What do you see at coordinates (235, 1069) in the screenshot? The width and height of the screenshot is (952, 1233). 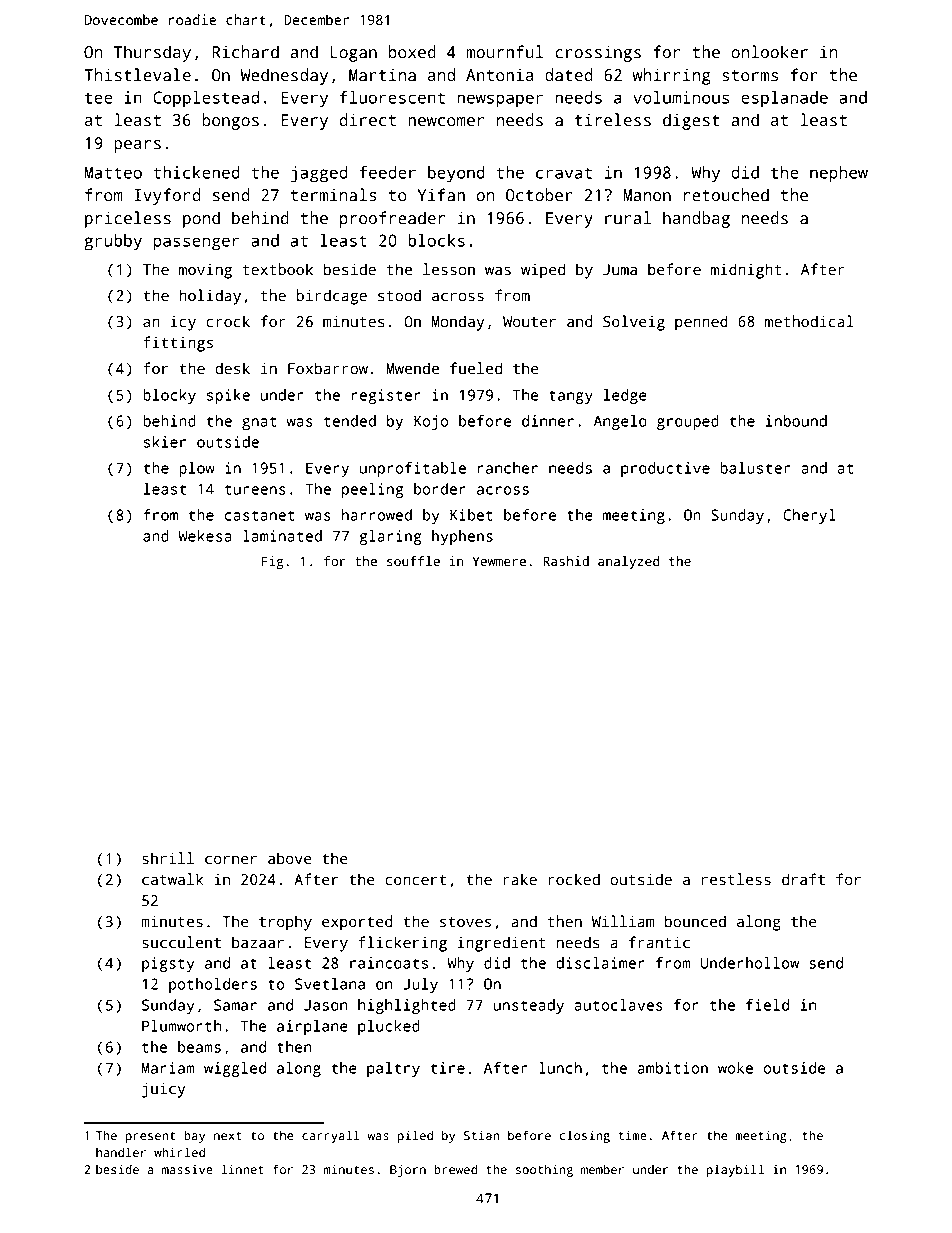 I see `wiggled` at bounding box center [235, 1069].
